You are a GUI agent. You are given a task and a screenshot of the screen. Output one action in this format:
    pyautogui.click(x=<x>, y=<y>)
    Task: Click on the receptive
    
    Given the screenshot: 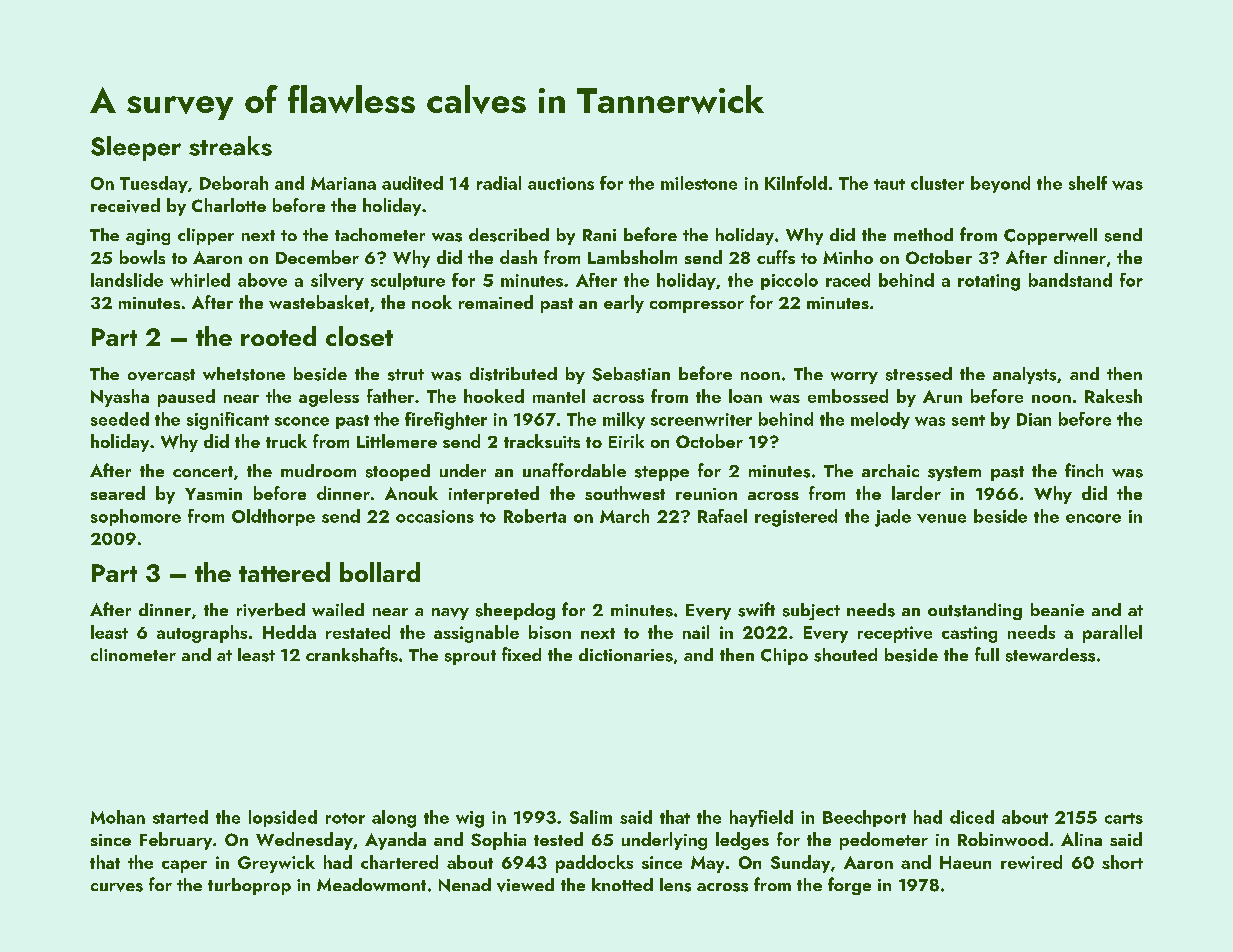 What is the action you would take?
    pyautogui.click(x=895, y=634)
